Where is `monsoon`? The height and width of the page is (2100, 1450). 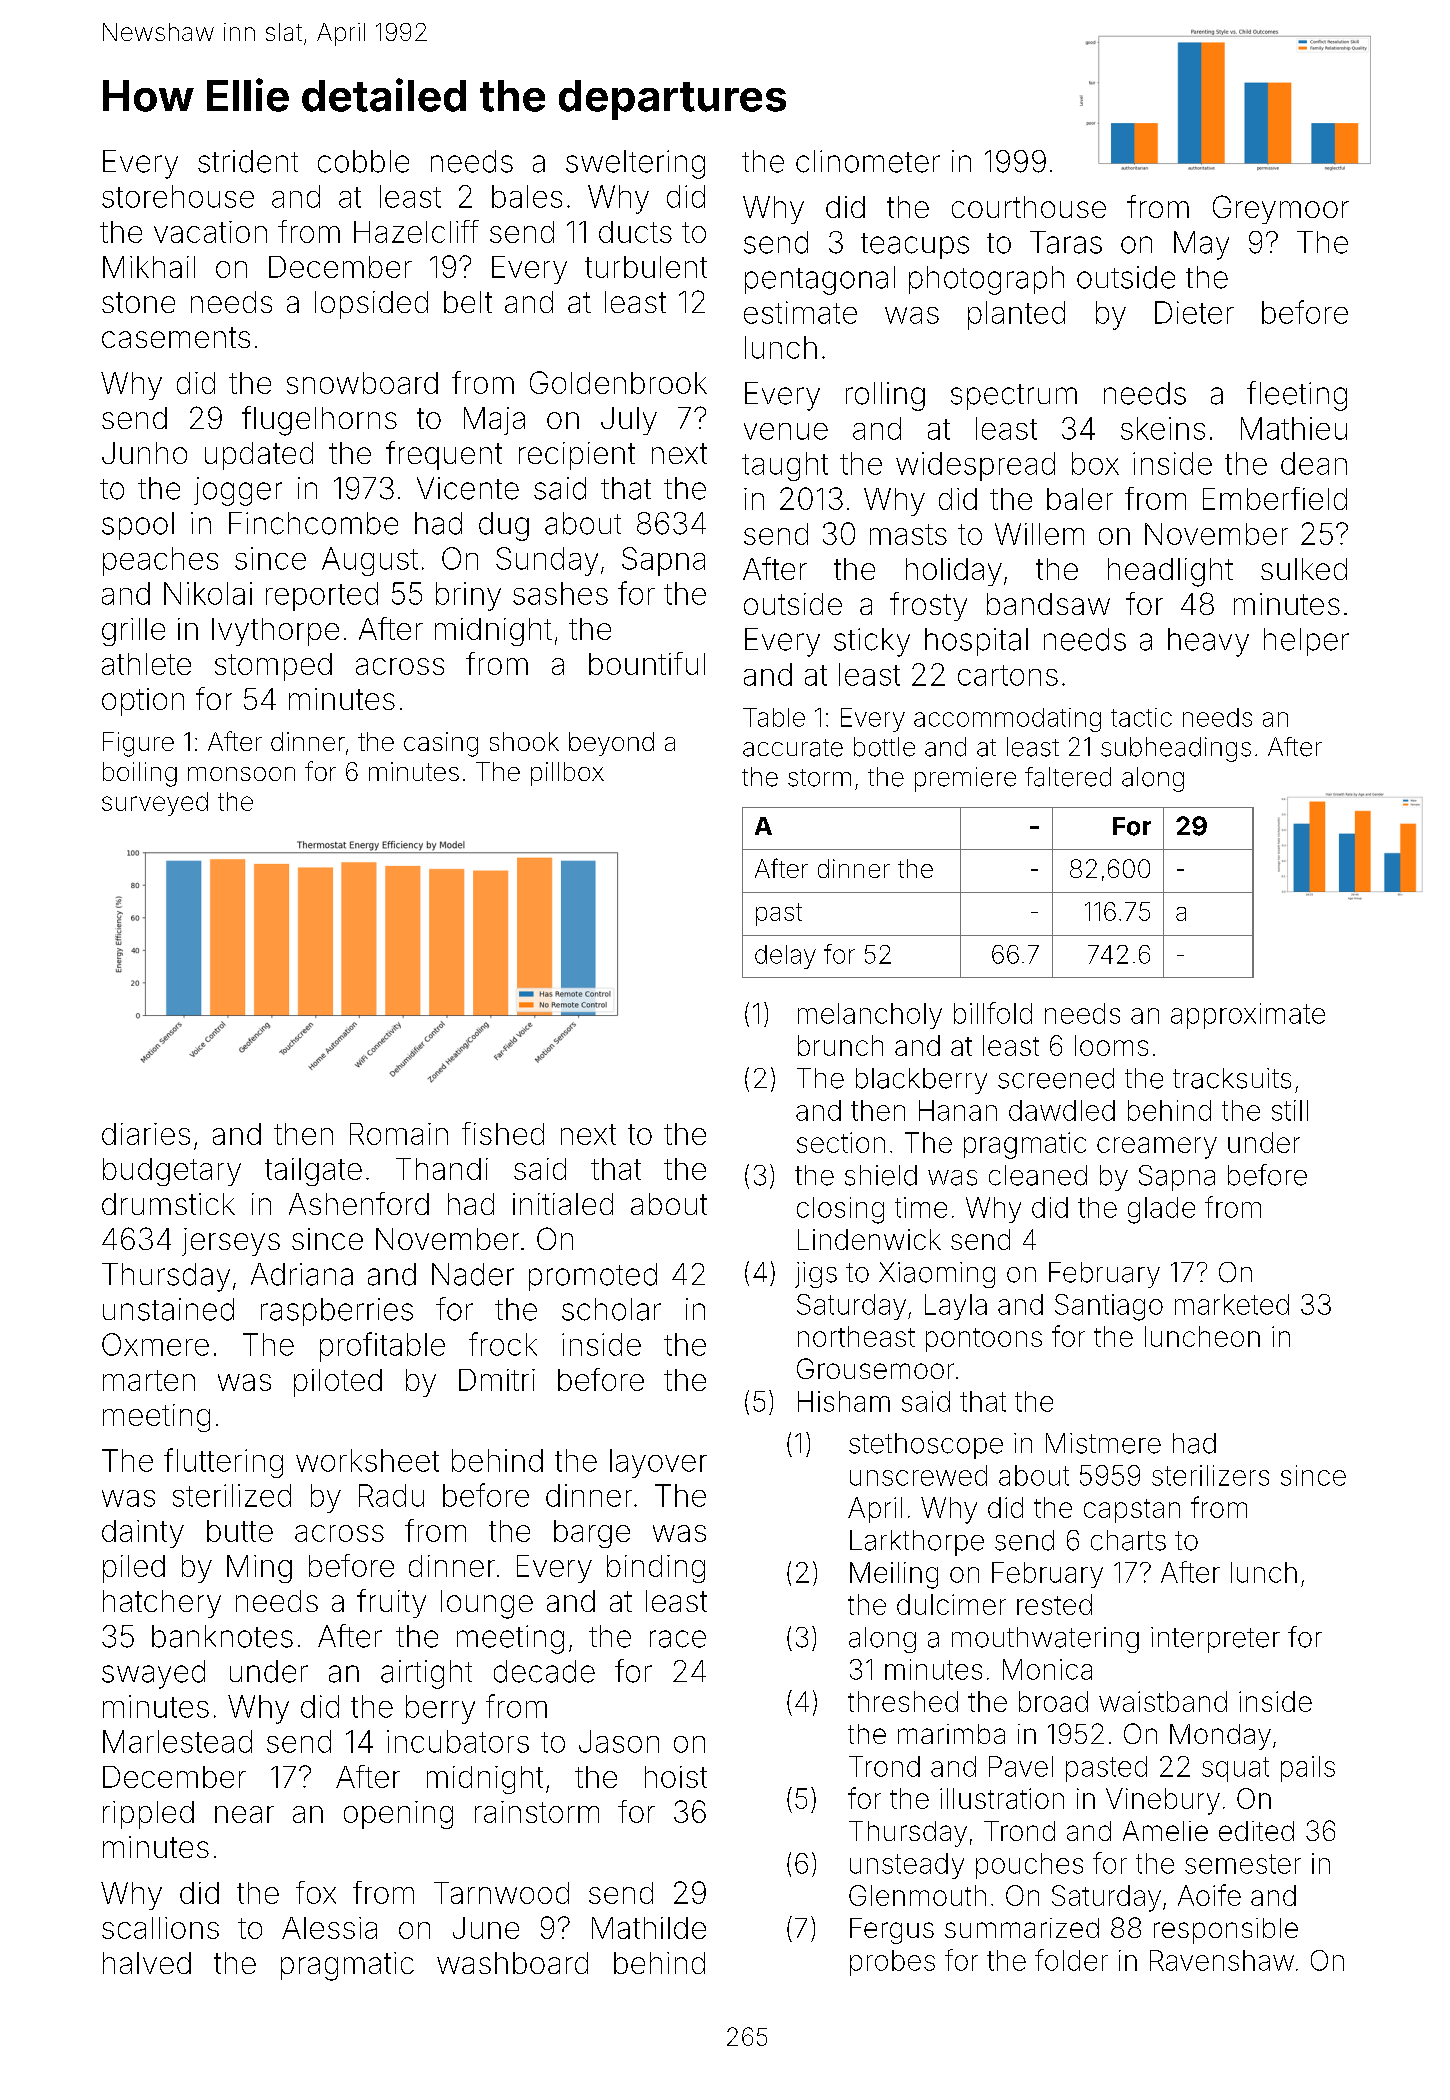
monsoon is located at coordinates (241, 774).
